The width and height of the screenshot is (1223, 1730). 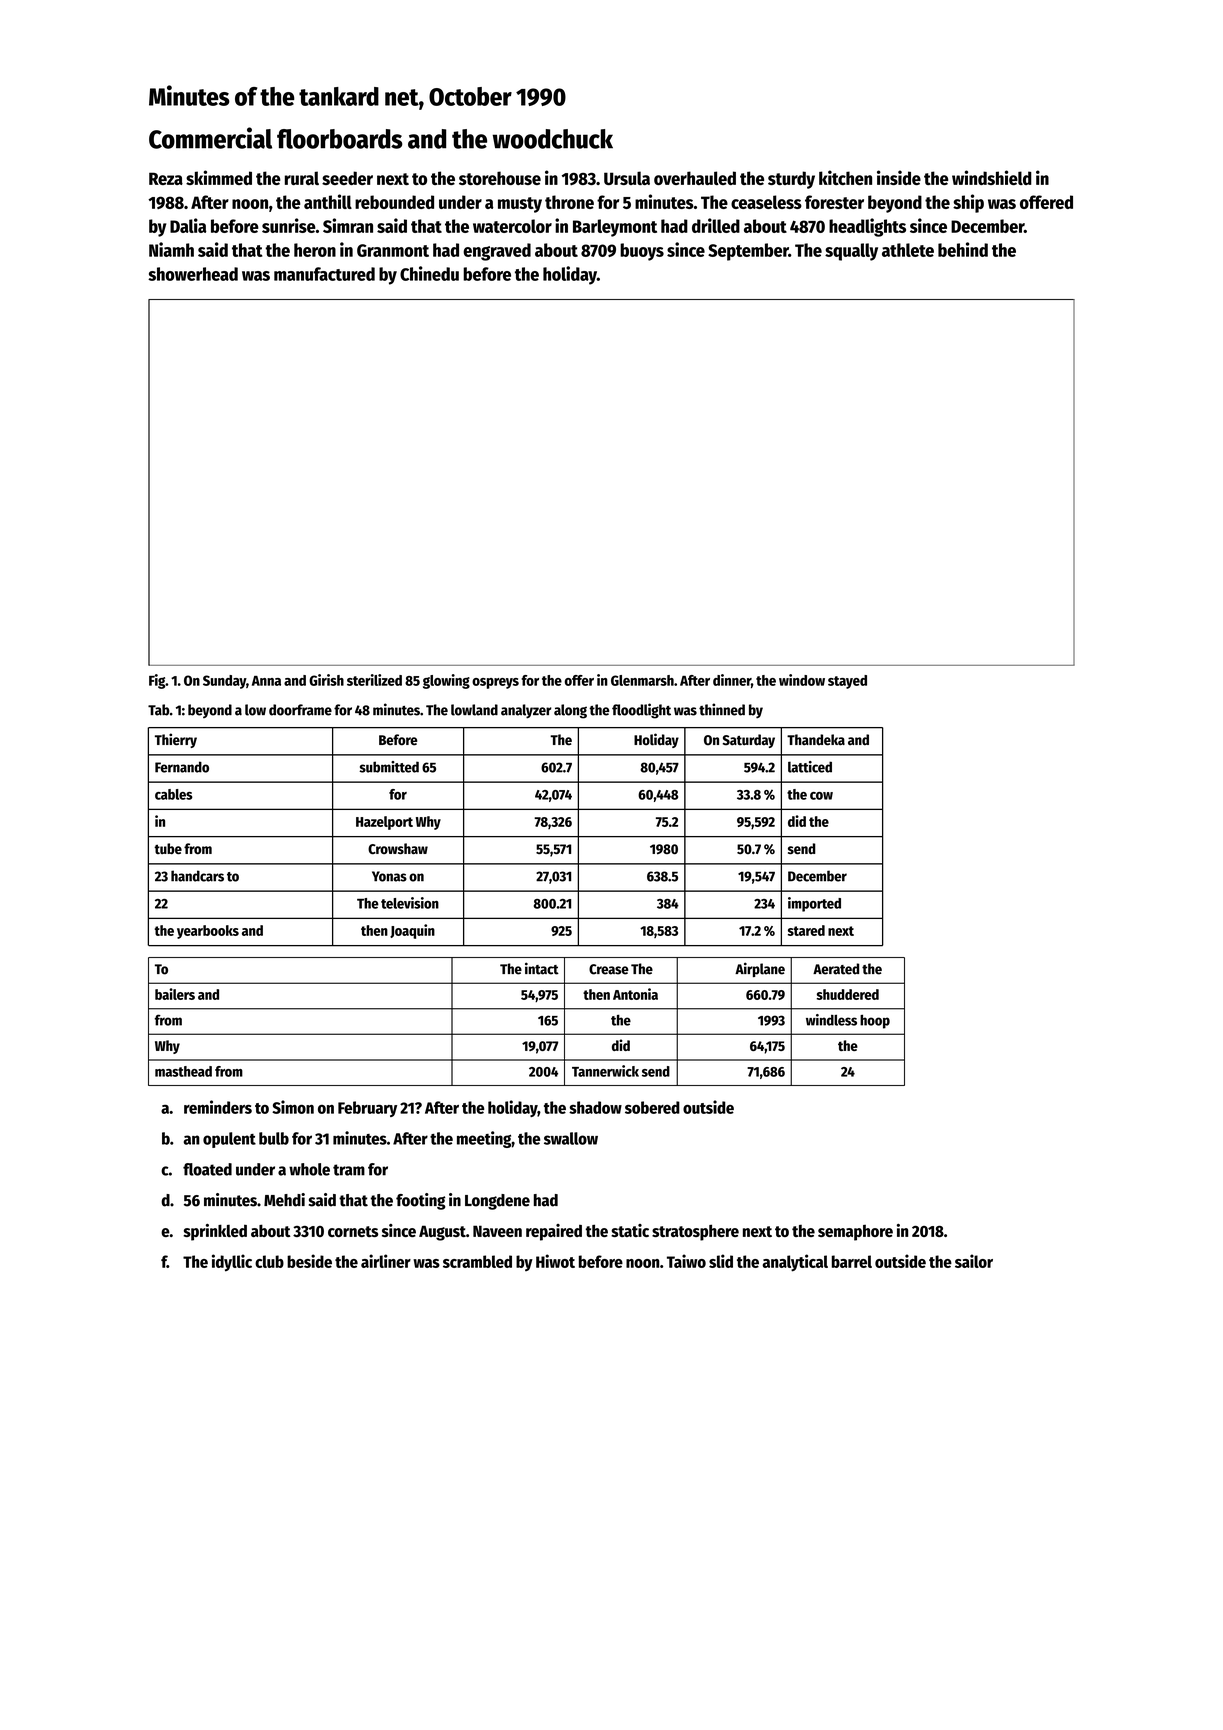 I want to click on cow, so click(x=821, y=796).
